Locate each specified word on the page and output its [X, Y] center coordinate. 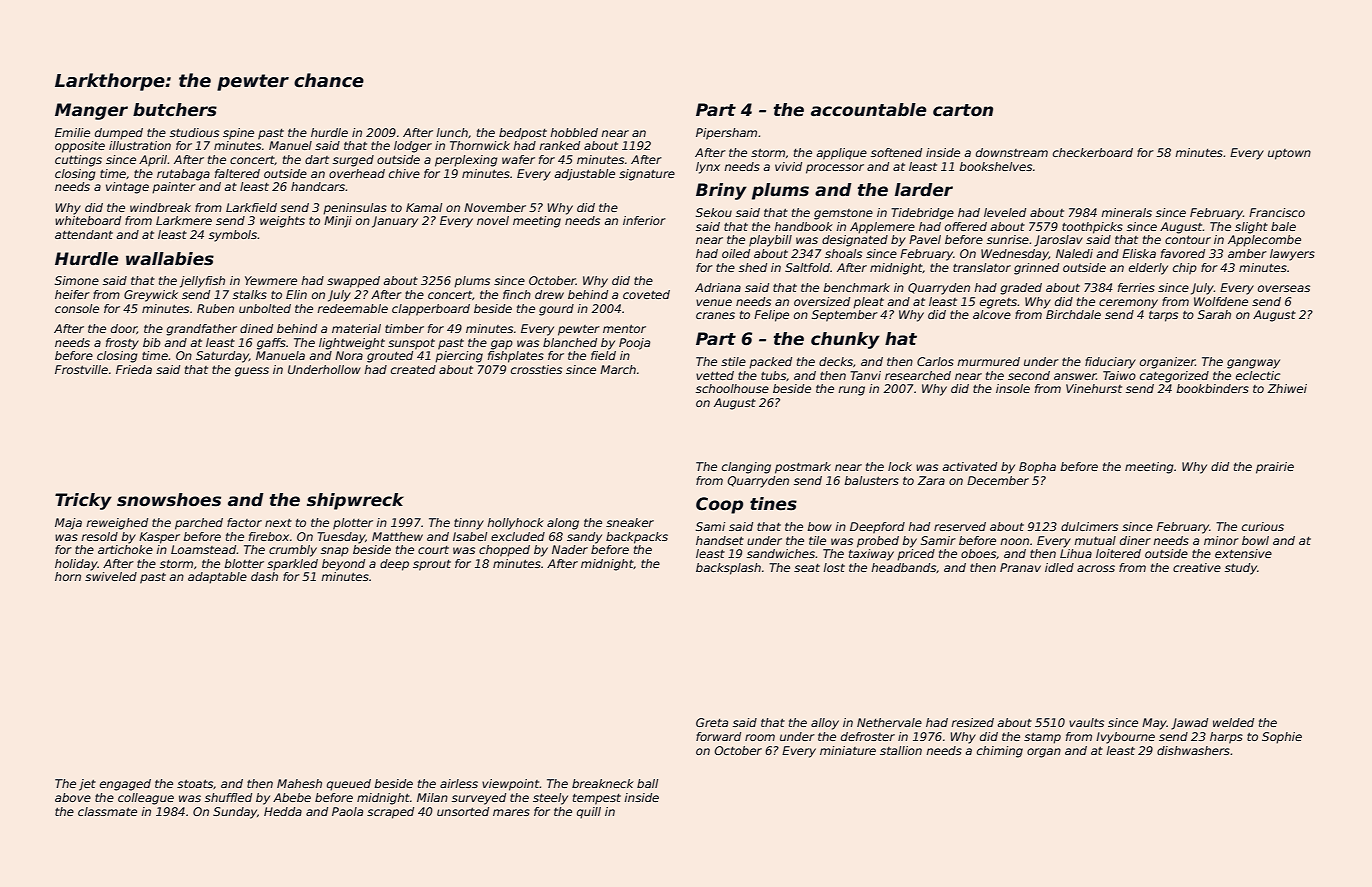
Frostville [81, 369]
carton [963, 110]
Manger [91, 111]
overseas [1284, 288]
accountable [869, 110]
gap [502, 345]
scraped [390, 813]
